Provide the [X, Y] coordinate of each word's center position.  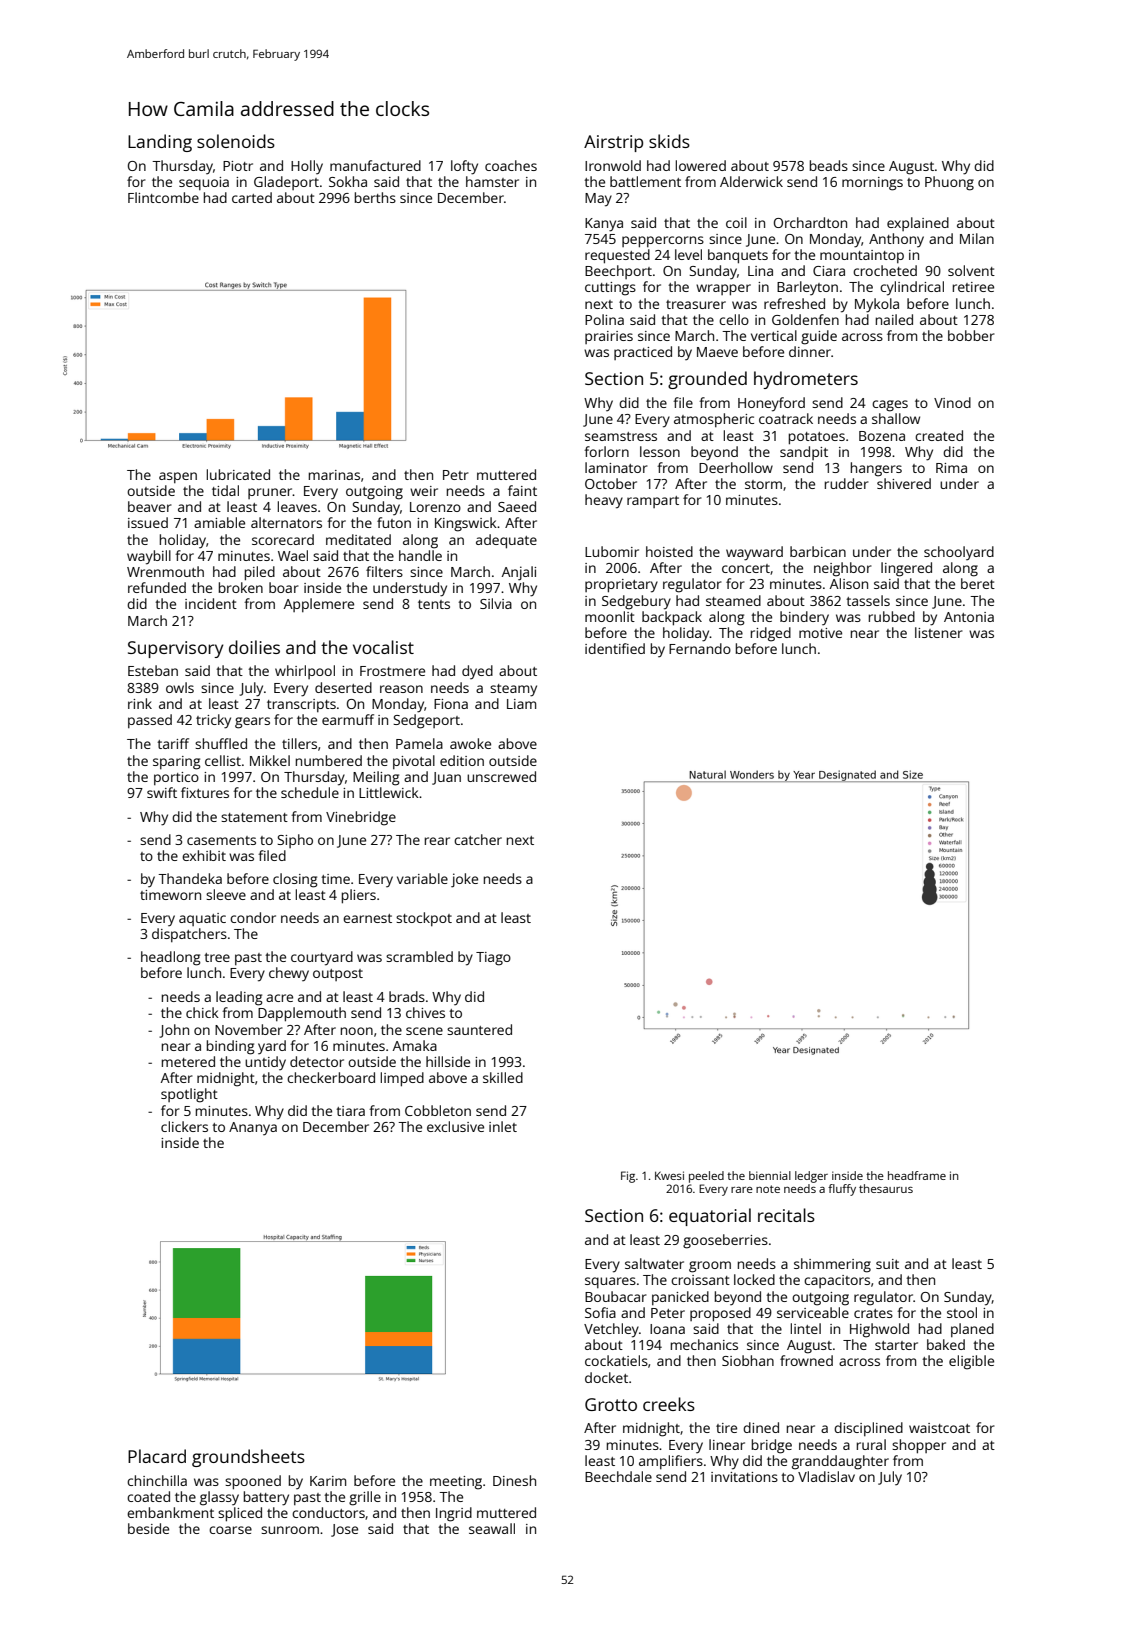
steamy [513, 690]
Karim [328, 1481]
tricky [213, 721]
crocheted [885, 270]
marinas [334, 475]
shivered [904, 483]
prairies [609, 337]
